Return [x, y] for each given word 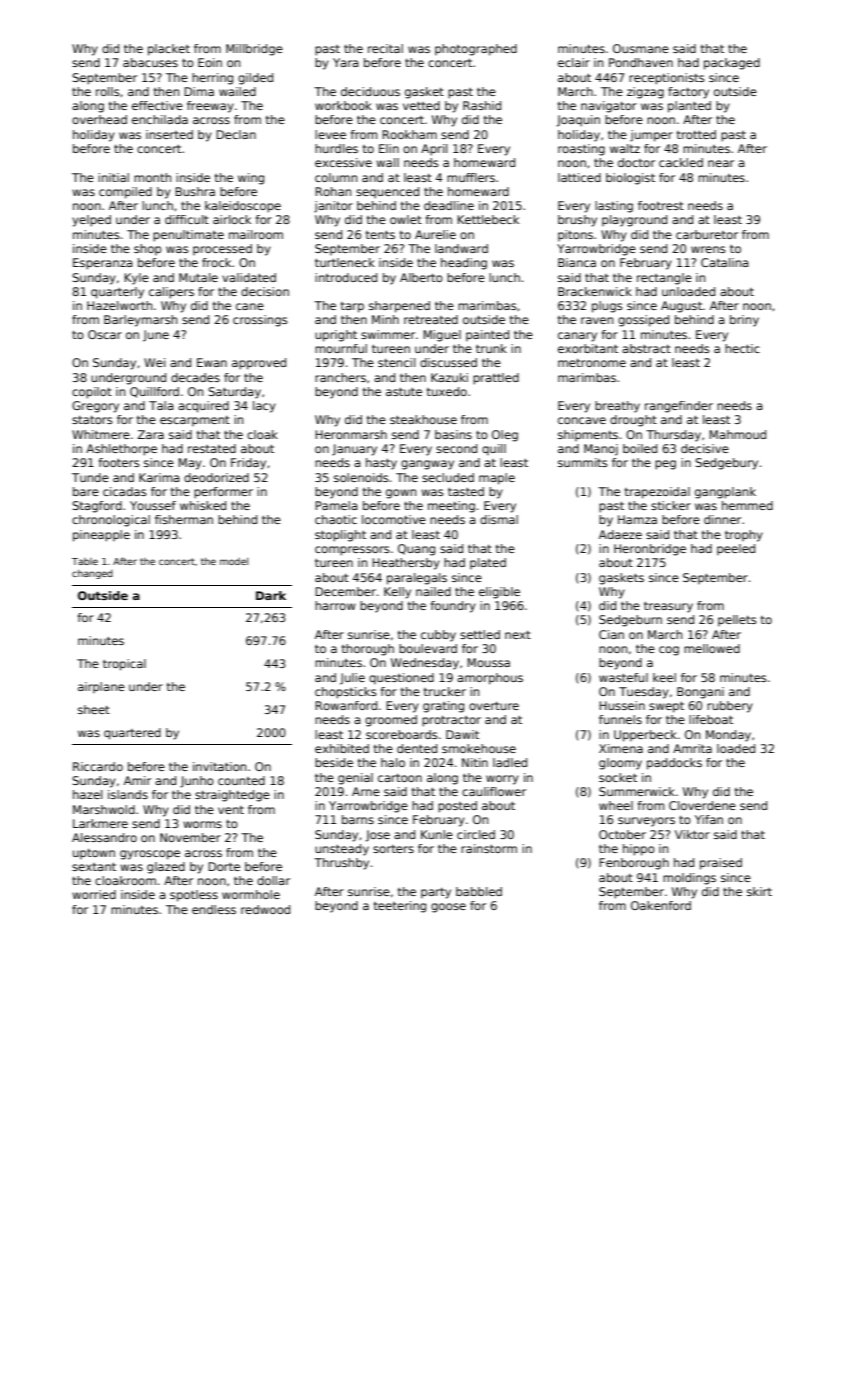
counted [241, 780]
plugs [607, 307]
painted [487, 336]
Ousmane [641, 48]
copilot [92, 393]
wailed [237, 91]
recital [385, 48]
